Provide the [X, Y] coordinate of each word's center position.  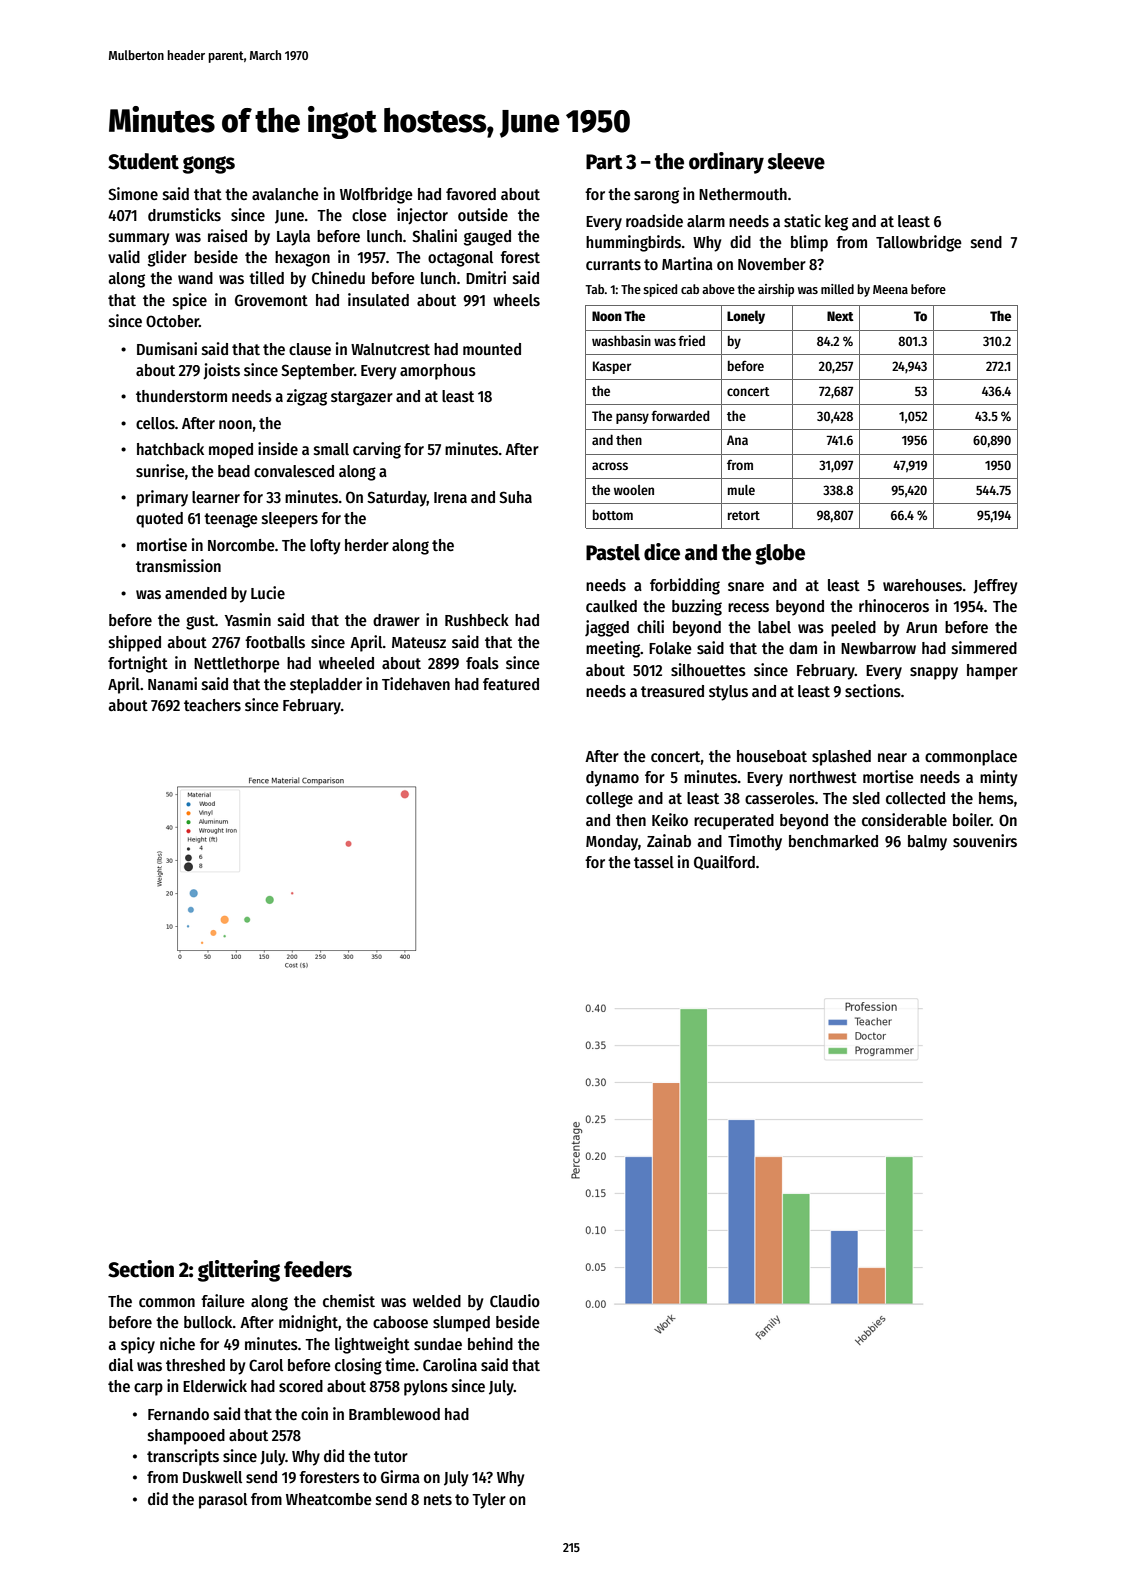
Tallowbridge [919, 243]
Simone [133, 193]
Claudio [515, 1300]
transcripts [183, 1457]
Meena [890, 289]
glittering [239, 1271]
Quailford [724, 862]
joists [221, 371]
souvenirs [985, 841]
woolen [634, 490]
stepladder [326, 686]
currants [613, 265]
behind [490, 1343]
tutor [391, 1456]
